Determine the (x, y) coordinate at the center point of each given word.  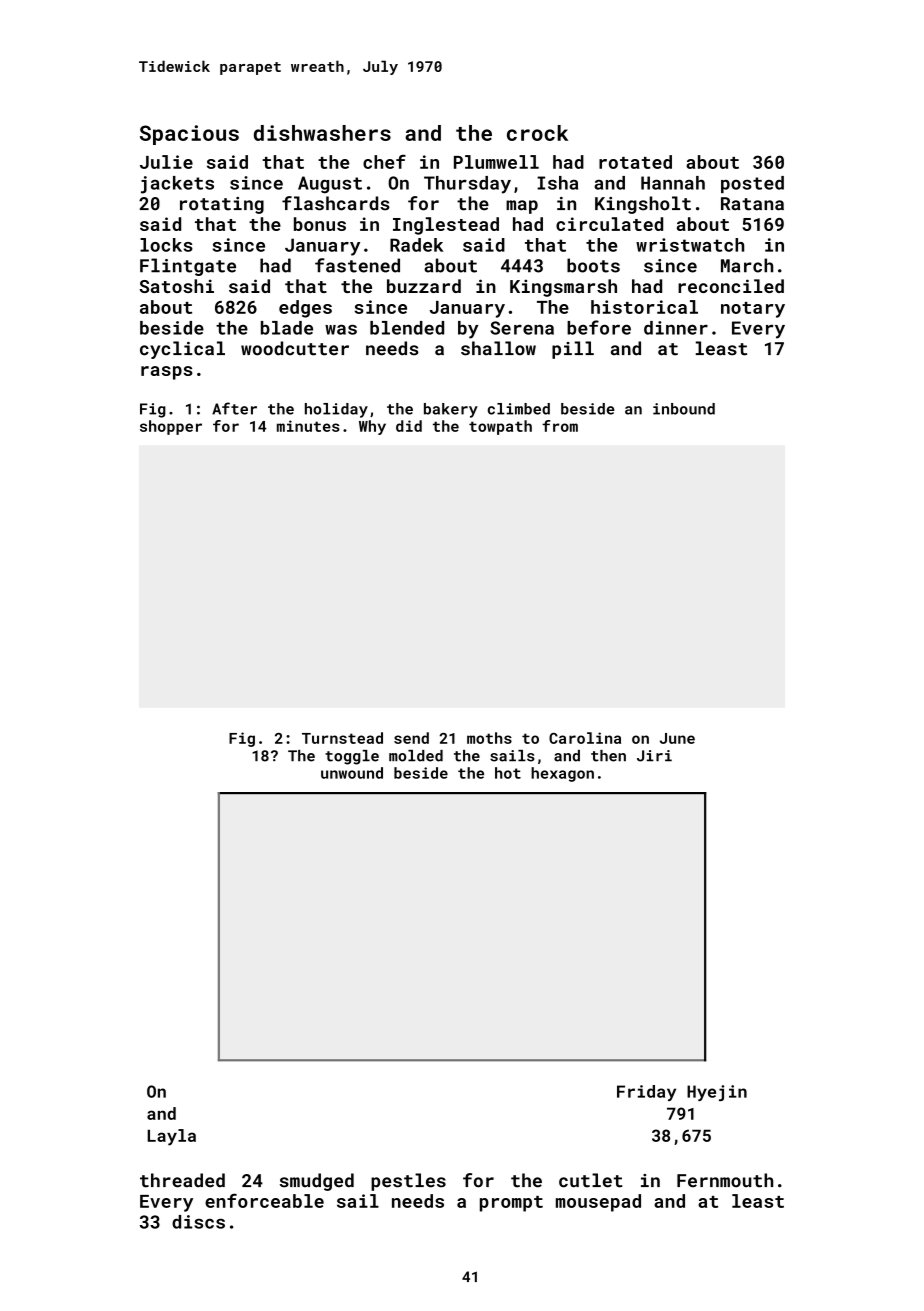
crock (537, 133)
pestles (408, 1182)
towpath (500, 427)
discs (198, 1222)
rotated (635, 162)
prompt (511, 1204)
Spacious (189, 135)
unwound (352, 773)
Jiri (654, 756)
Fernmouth (725, 1180)
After (234, 408)
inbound (684, 409)
